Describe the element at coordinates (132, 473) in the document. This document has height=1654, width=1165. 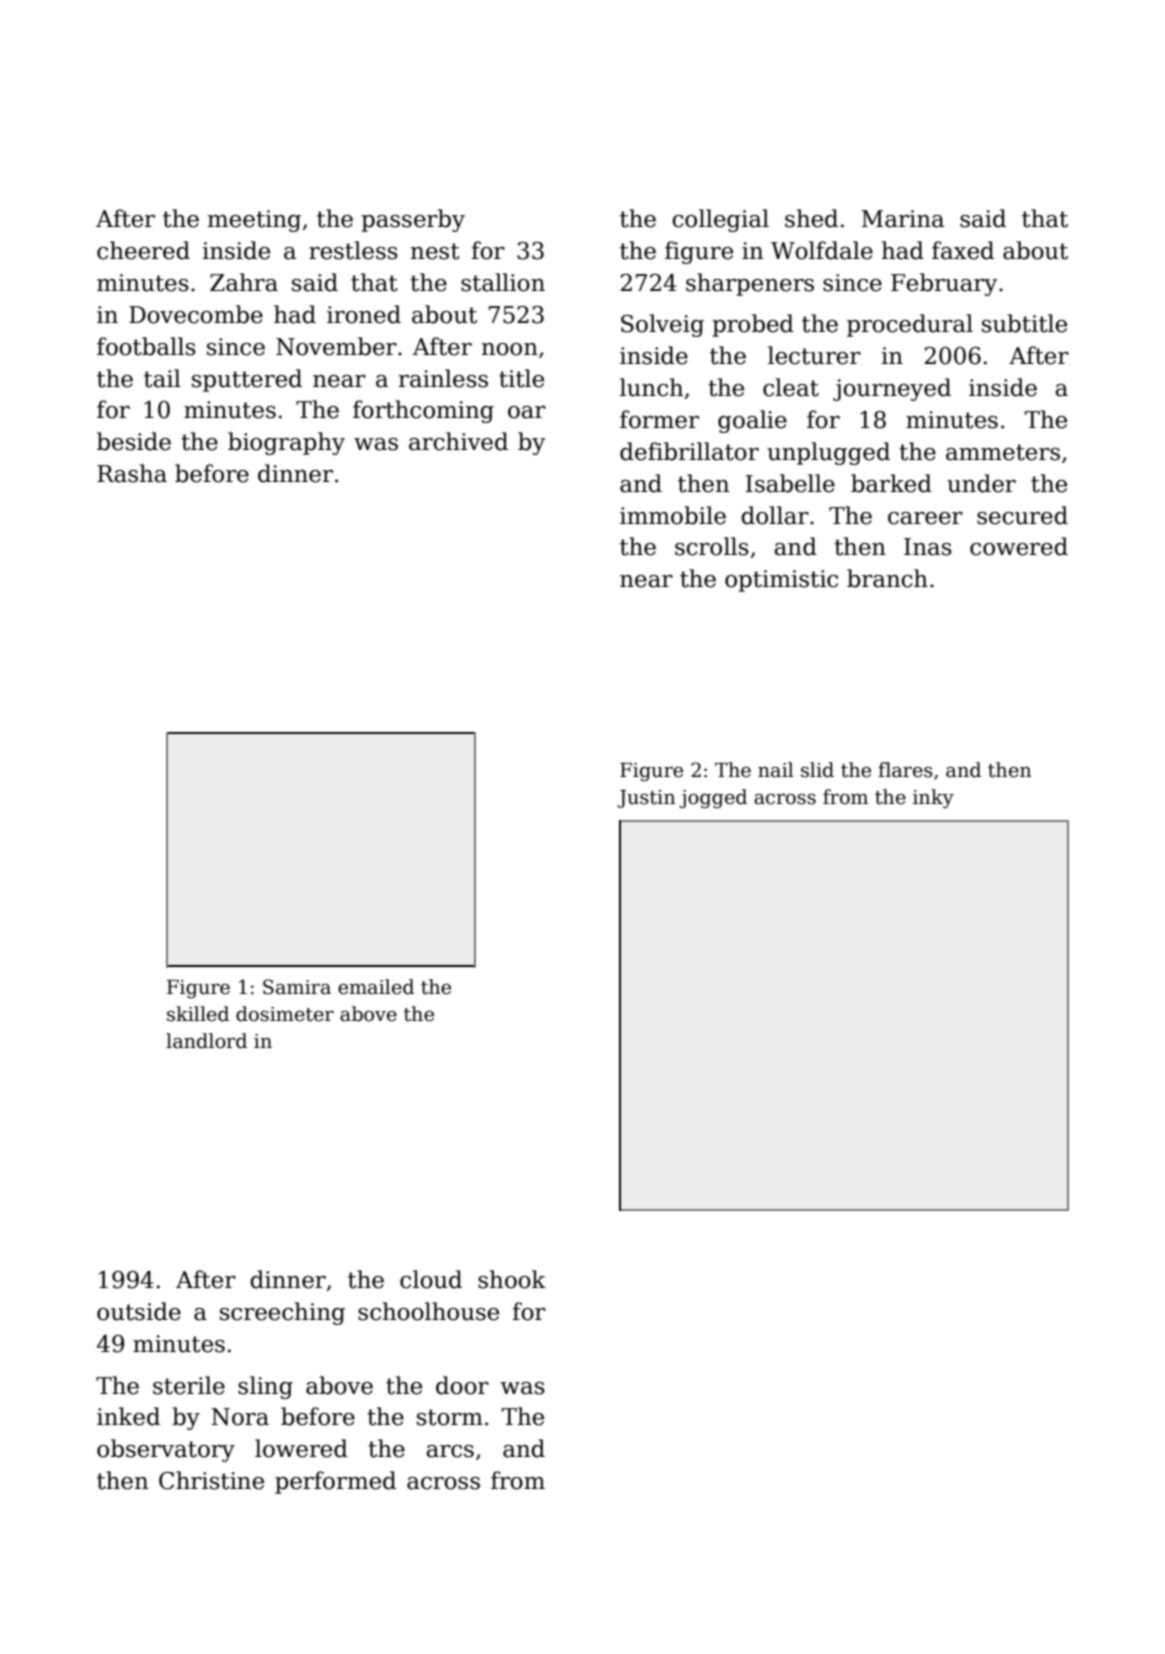
I see `Rasha` at that location.
